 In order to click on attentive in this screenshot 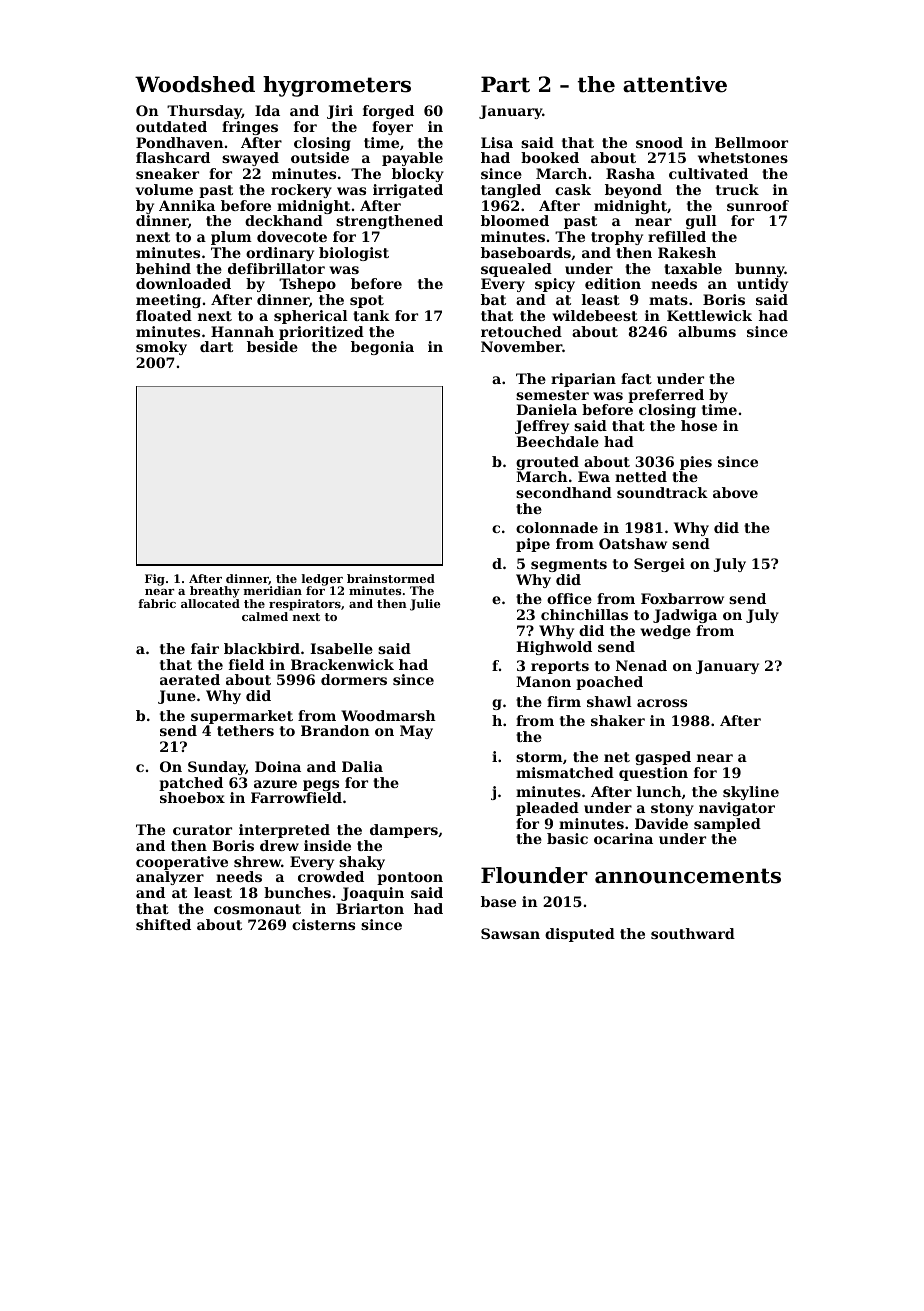, I will do `click(675, 84)`.
